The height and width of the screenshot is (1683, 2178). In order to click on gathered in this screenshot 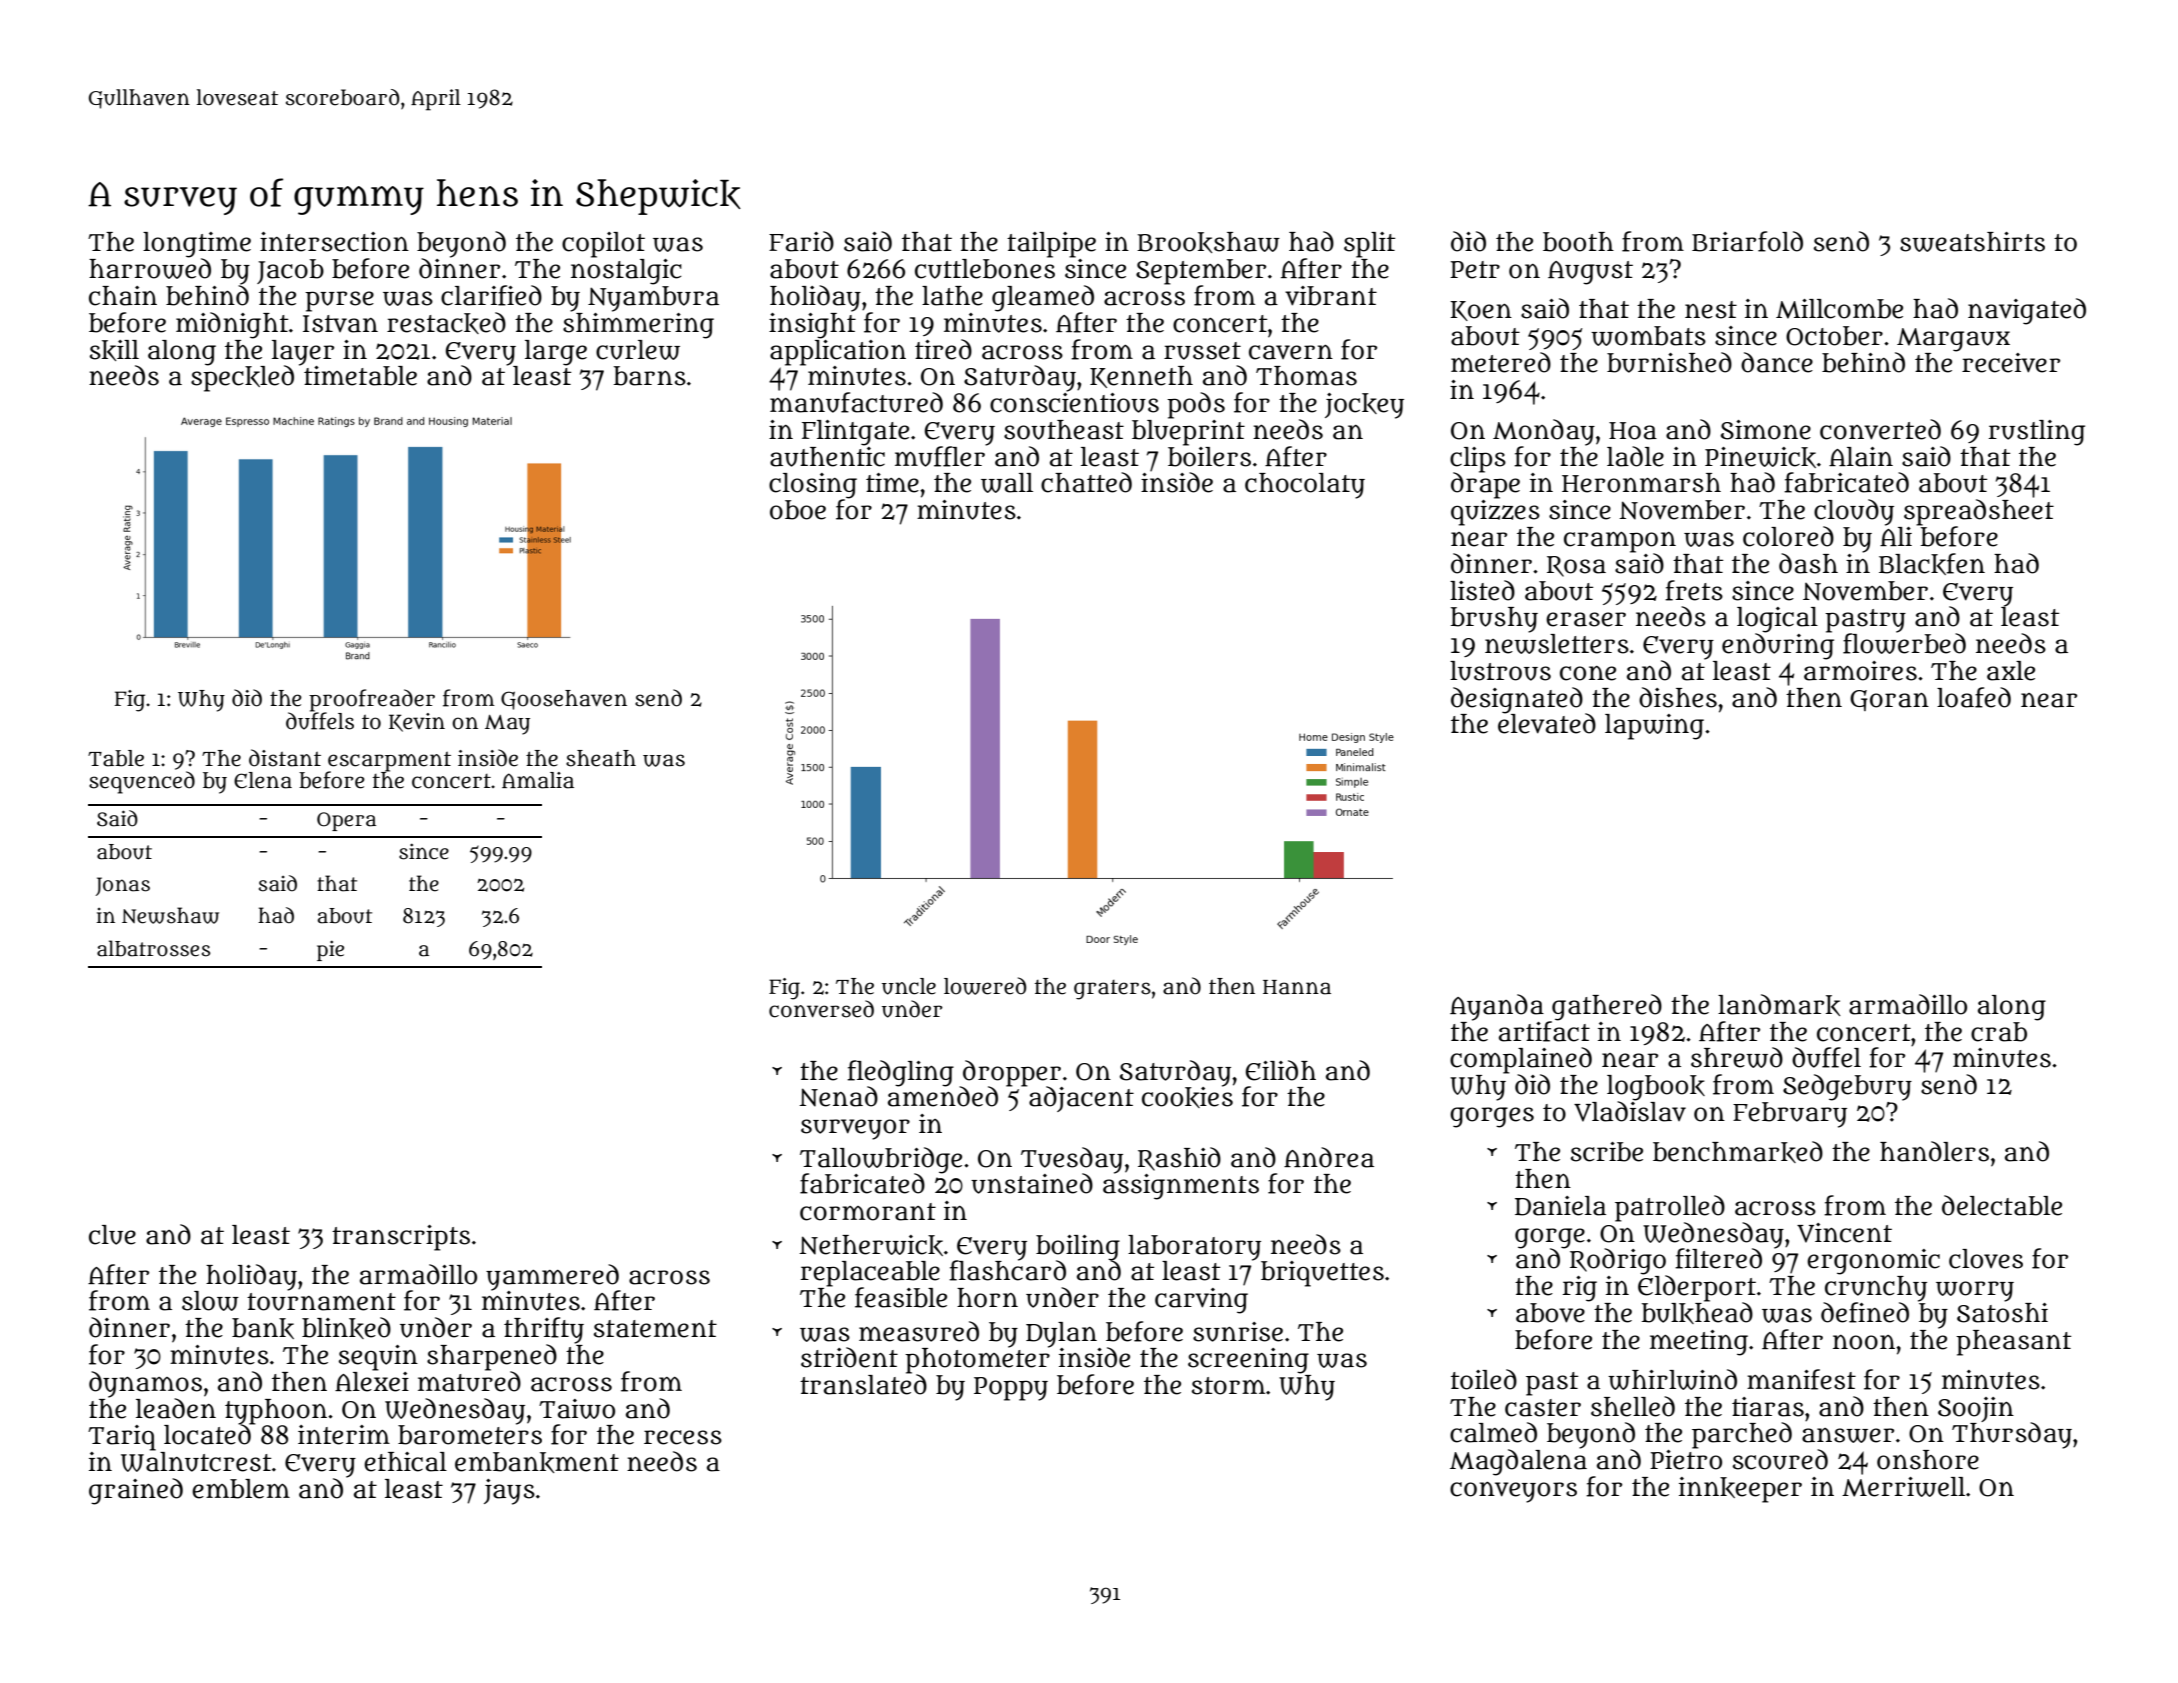, I will do `click(1607, 1007)`.
